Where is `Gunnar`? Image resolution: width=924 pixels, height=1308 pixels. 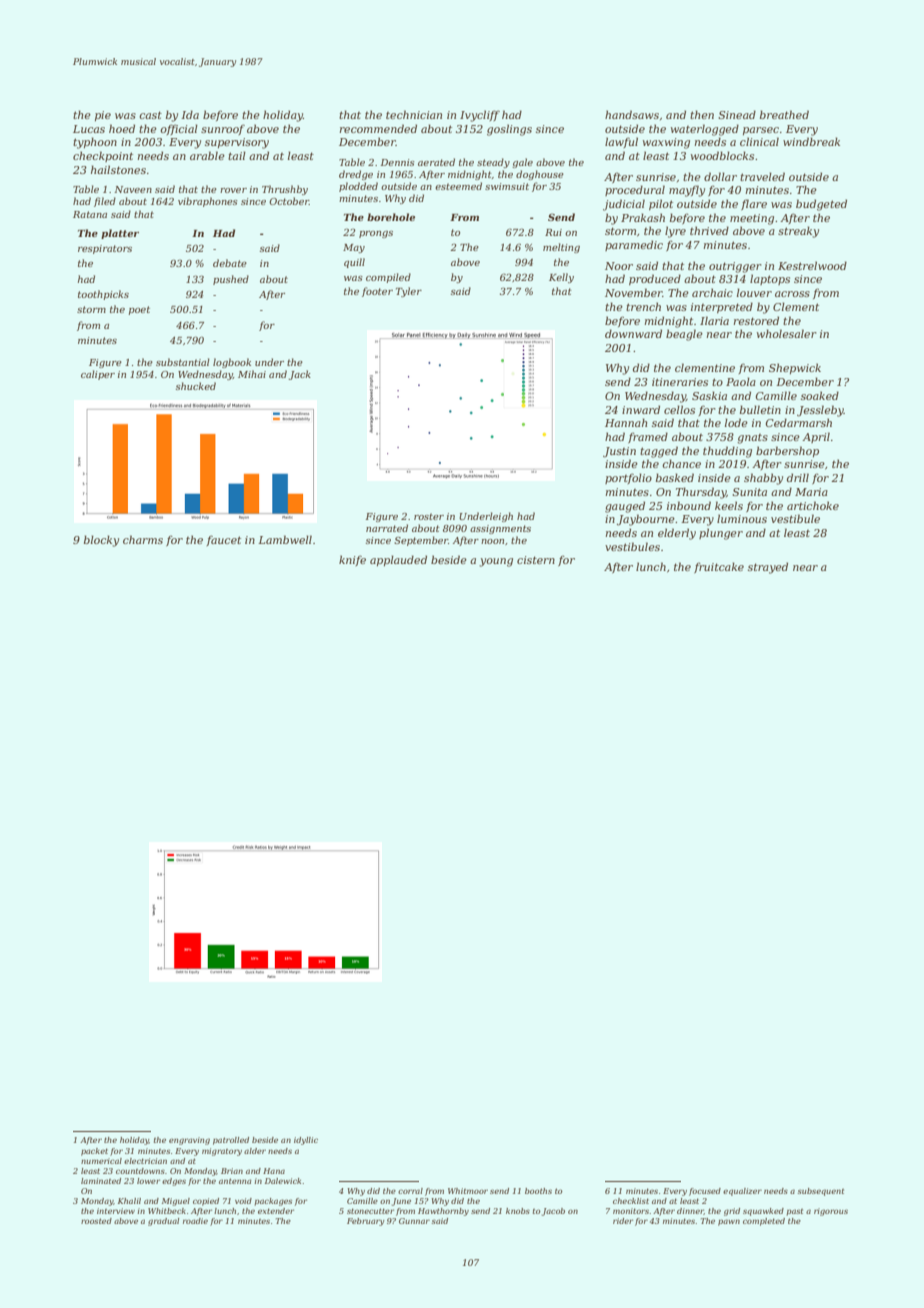 Gunnar is located at coordinates (414, 1221).
